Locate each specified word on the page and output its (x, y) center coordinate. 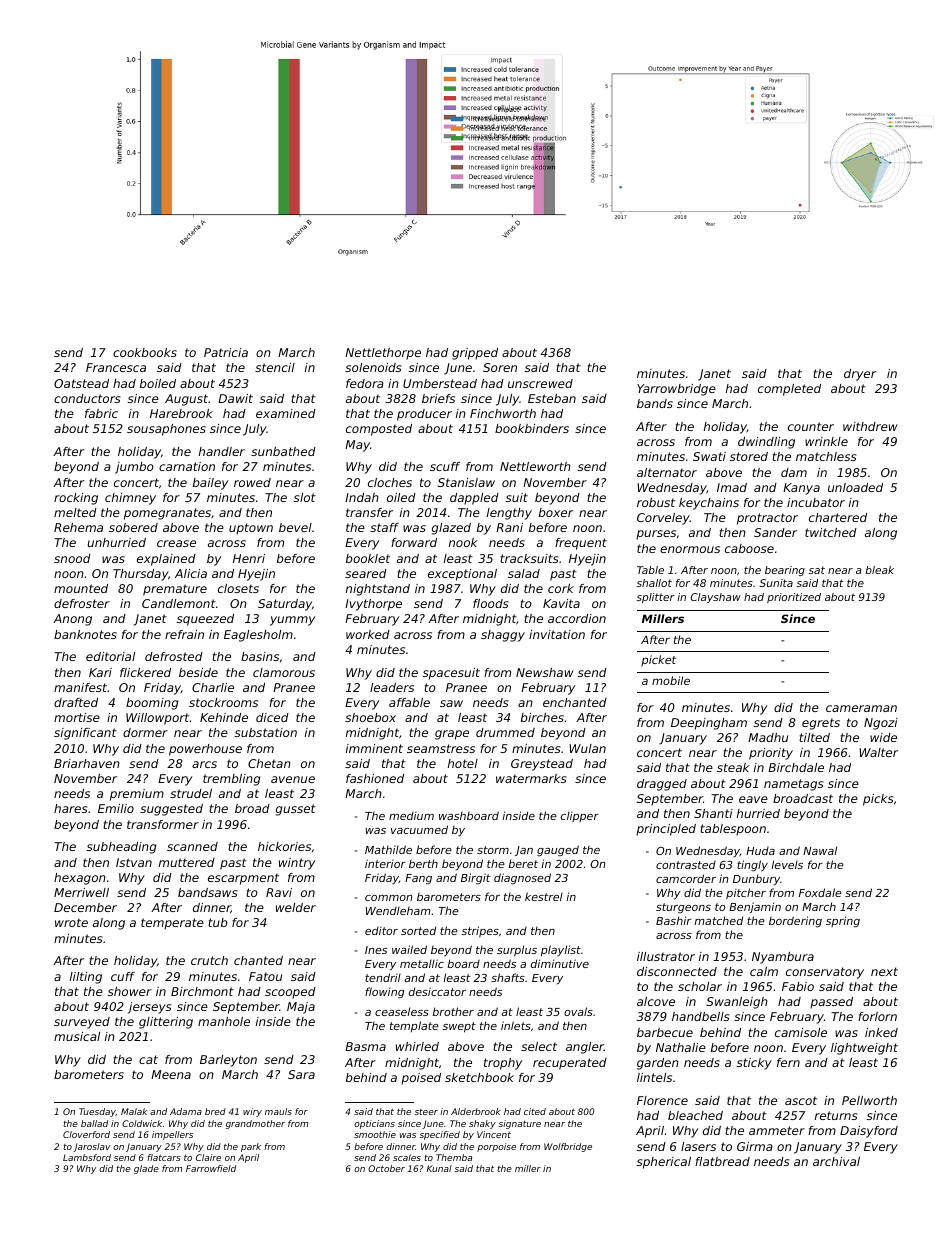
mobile (671, 680)
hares (70, 808)
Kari (100, 672)
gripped (475, 354)
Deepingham (709, 724)
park (251, 1147)
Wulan (587, 748)
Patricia (226, 352)
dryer (860, 375)
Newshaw (545, 672)
